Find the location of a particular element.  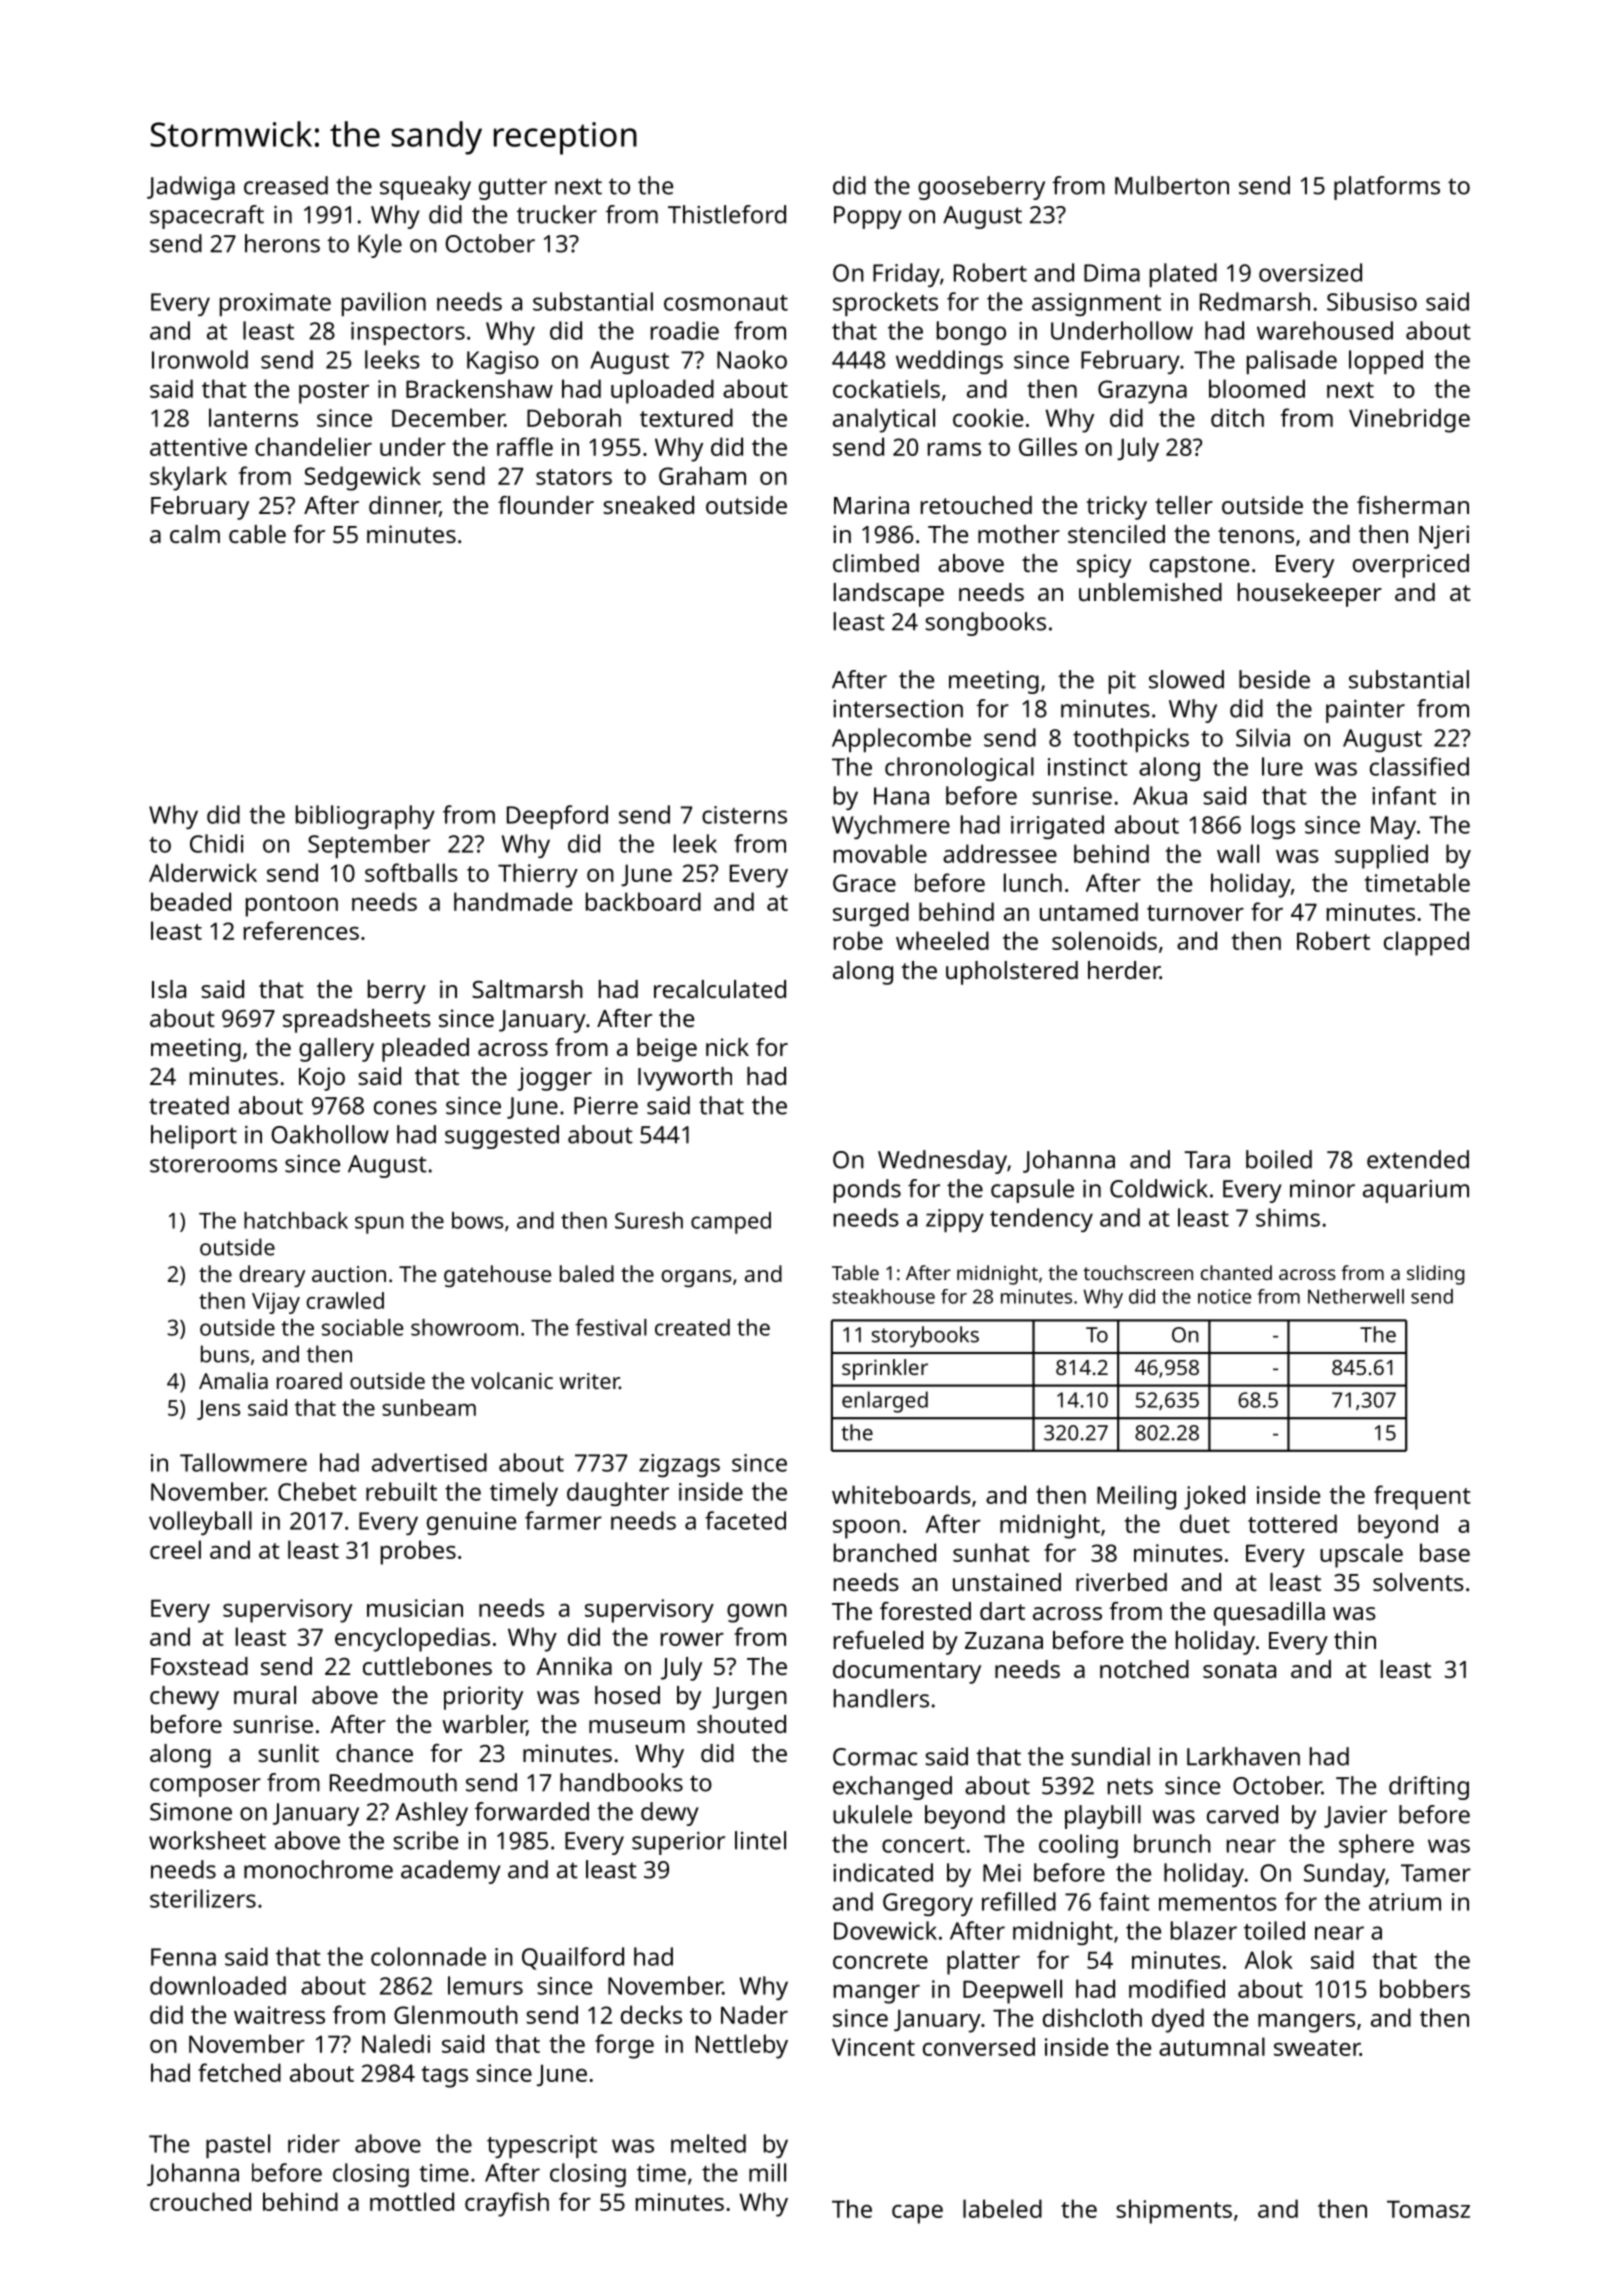

sliding is located at coordinates (1435, 1275).
